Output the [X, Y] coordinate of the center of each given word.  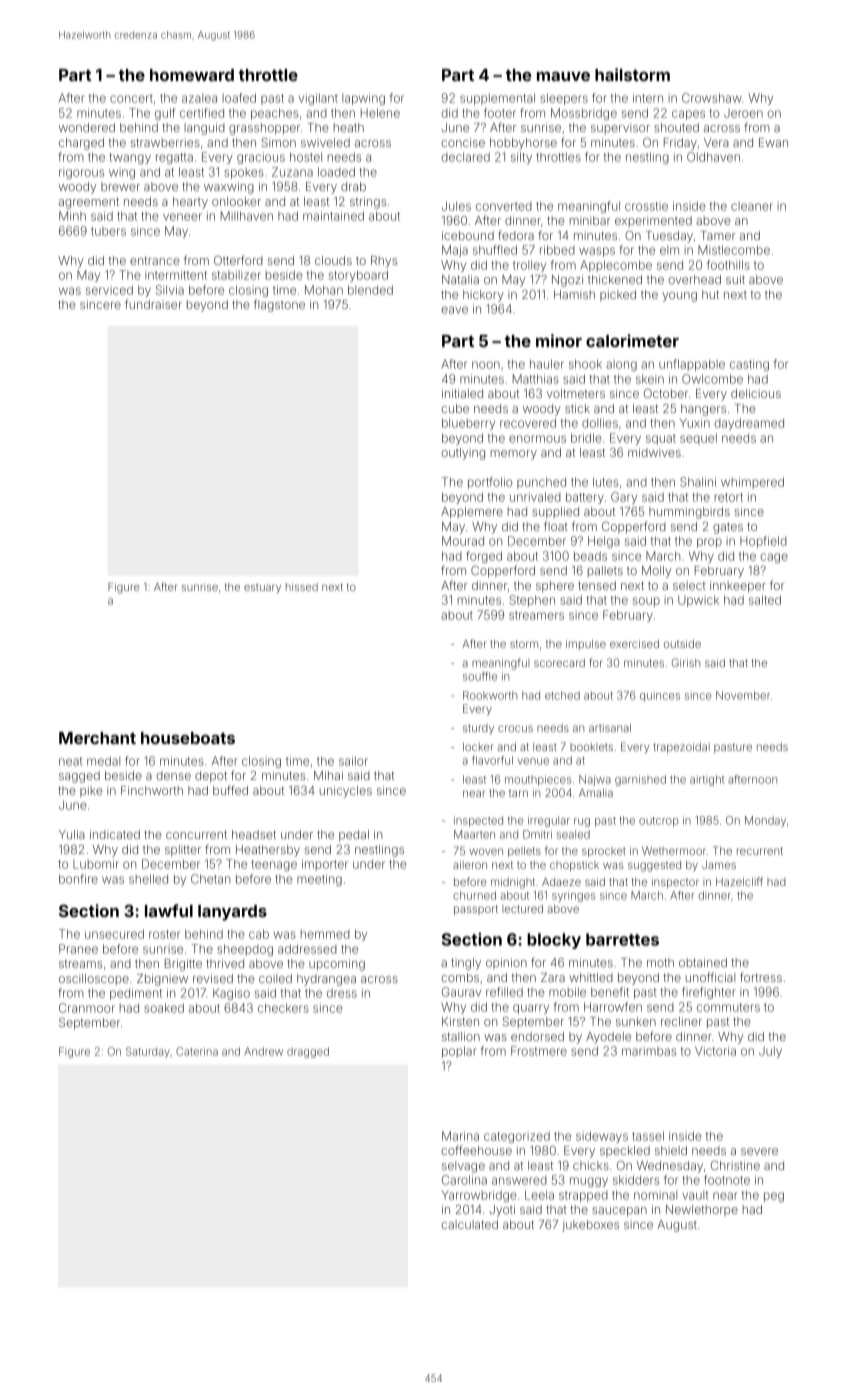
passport [476, 910]
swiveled [325, 142]
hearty [190, 203]
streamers [536, 615]
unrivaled [535, 497]
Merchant [97, 738]
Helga [604, 542]
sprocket [604, 852]
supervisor [620, 128]
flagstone [279, 305]
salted [765, 600]
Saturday [148, 1052]
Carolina [464, 1180]
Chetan [210, 879]
